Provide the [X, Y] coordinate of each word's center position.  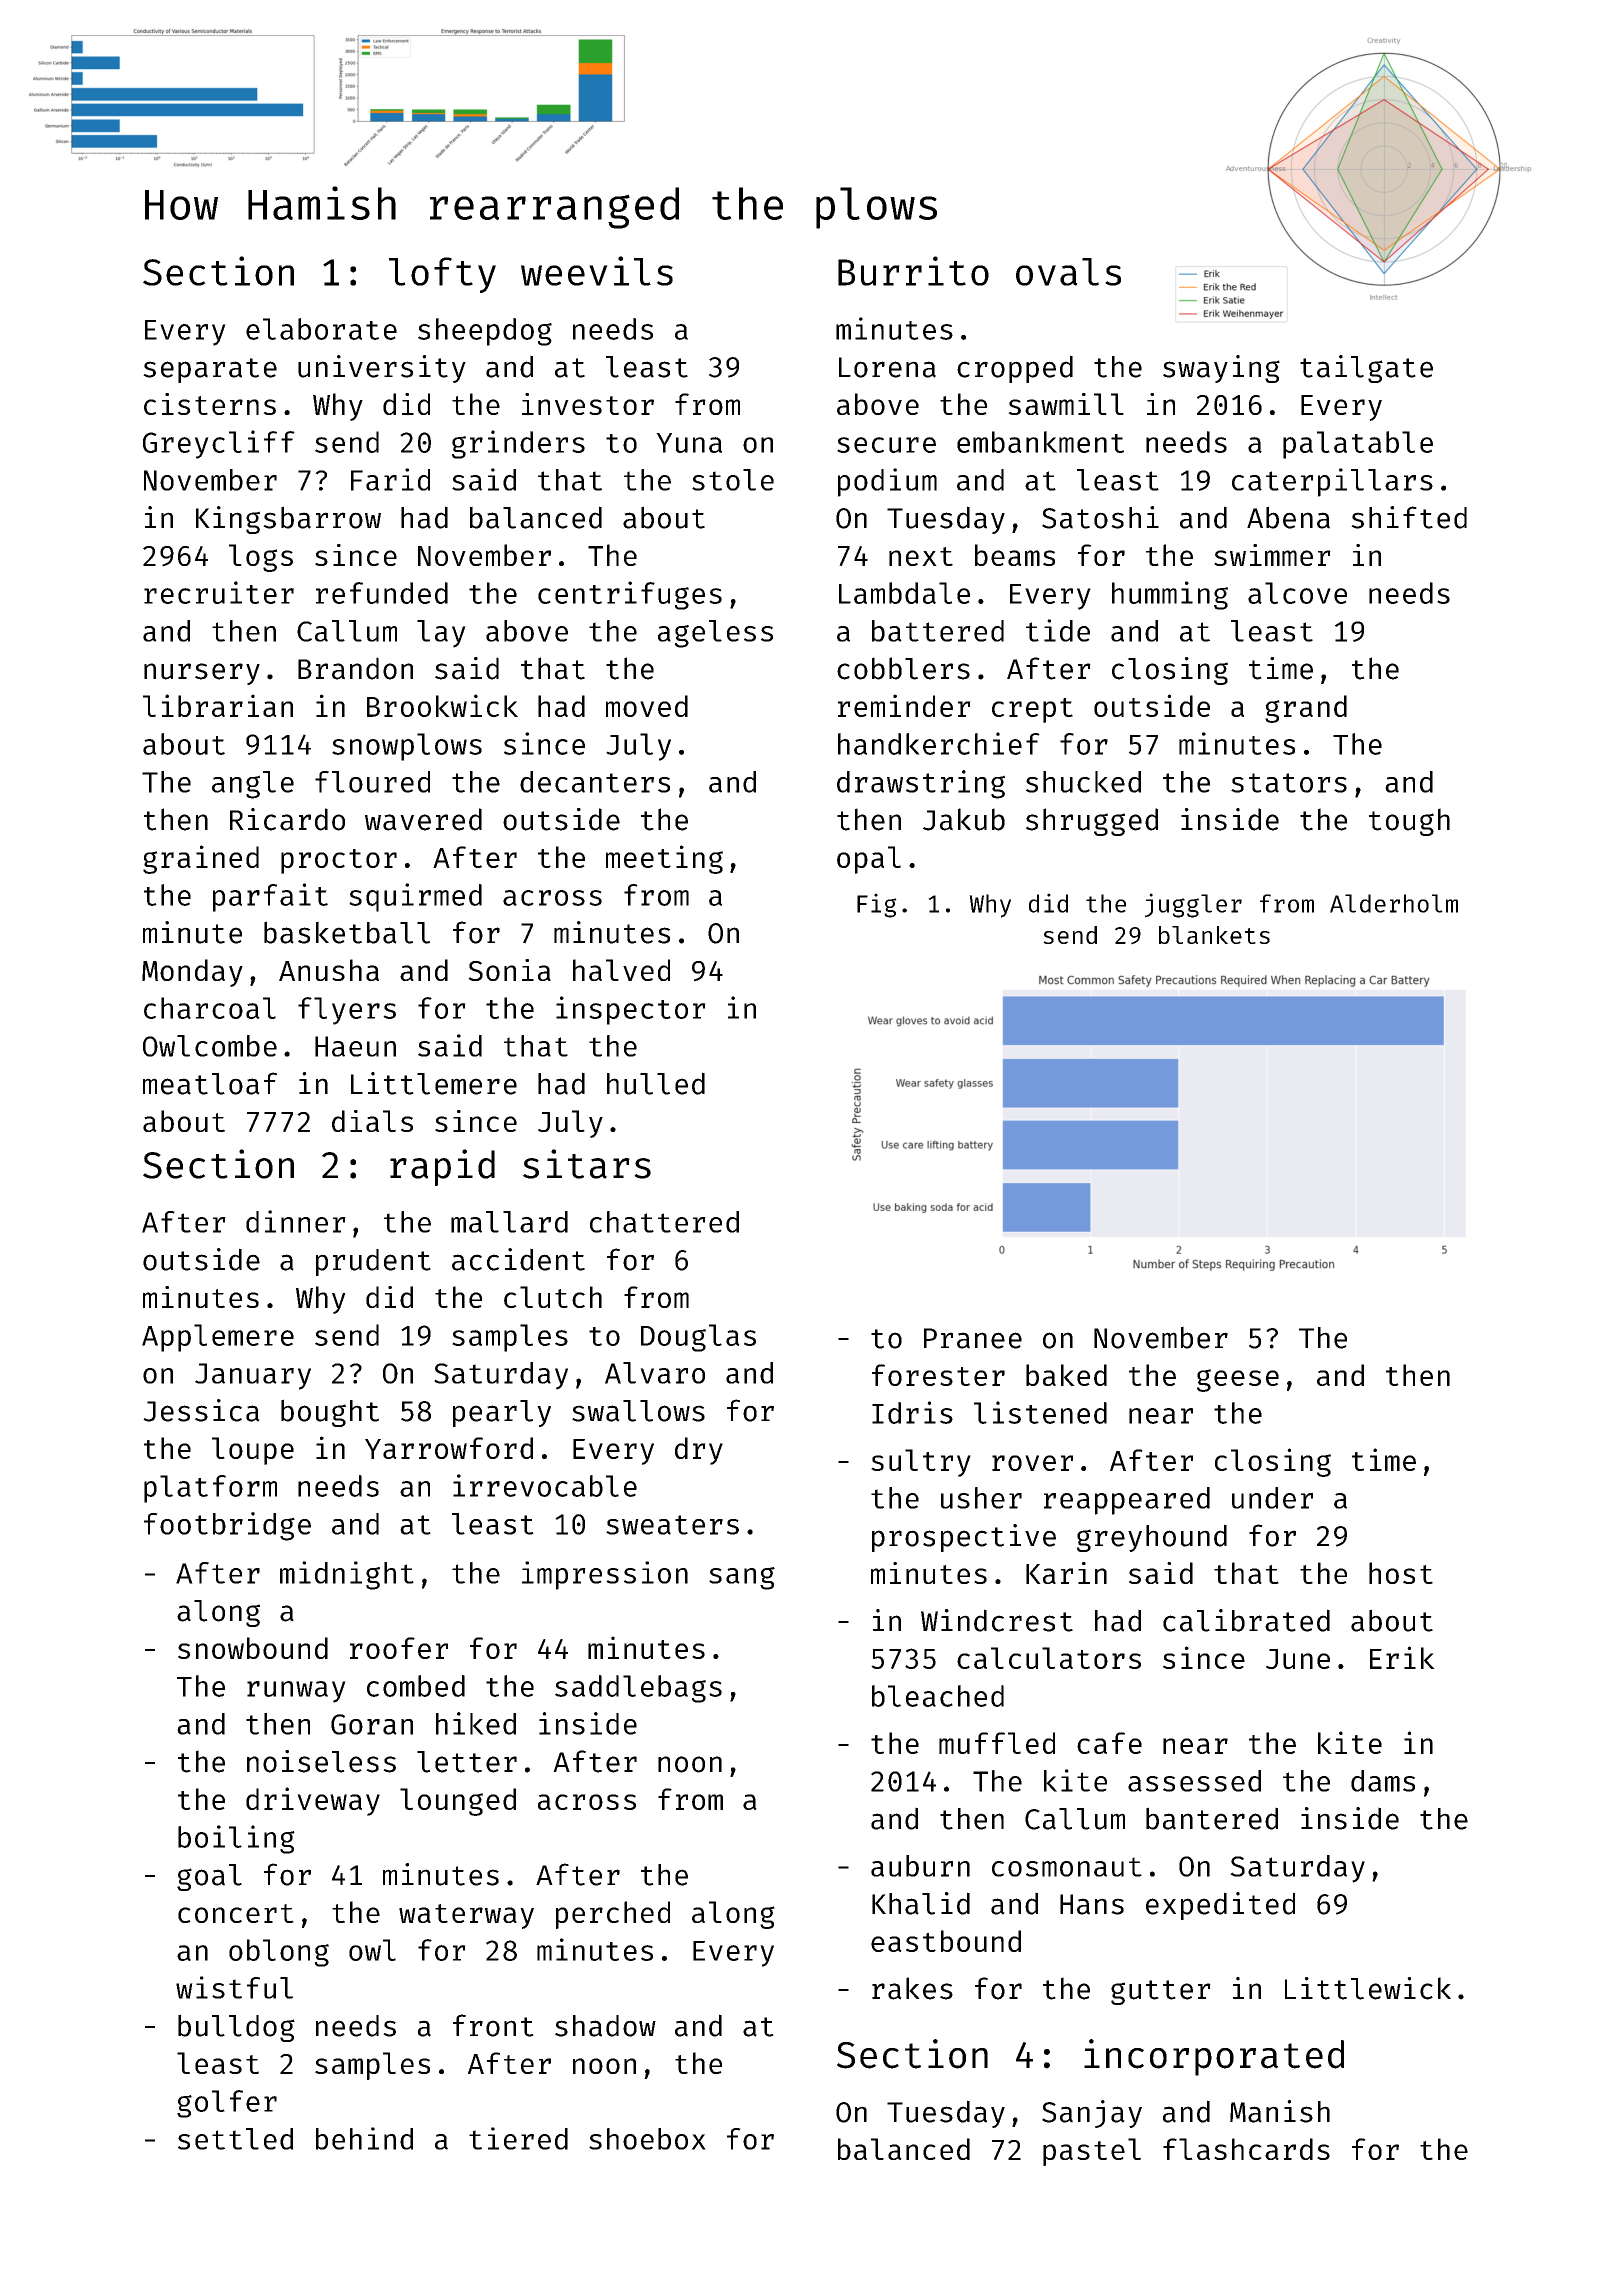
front [493, 2025]
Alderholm [1394, 903]
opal [869, 860]
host [1401, 1573]
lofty [442, 275]
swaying [1221, 369]
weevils [597, 271]
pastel [1092, 2152]
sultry [921, 1463]
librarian [218, 705]
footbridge [227, 1526]
